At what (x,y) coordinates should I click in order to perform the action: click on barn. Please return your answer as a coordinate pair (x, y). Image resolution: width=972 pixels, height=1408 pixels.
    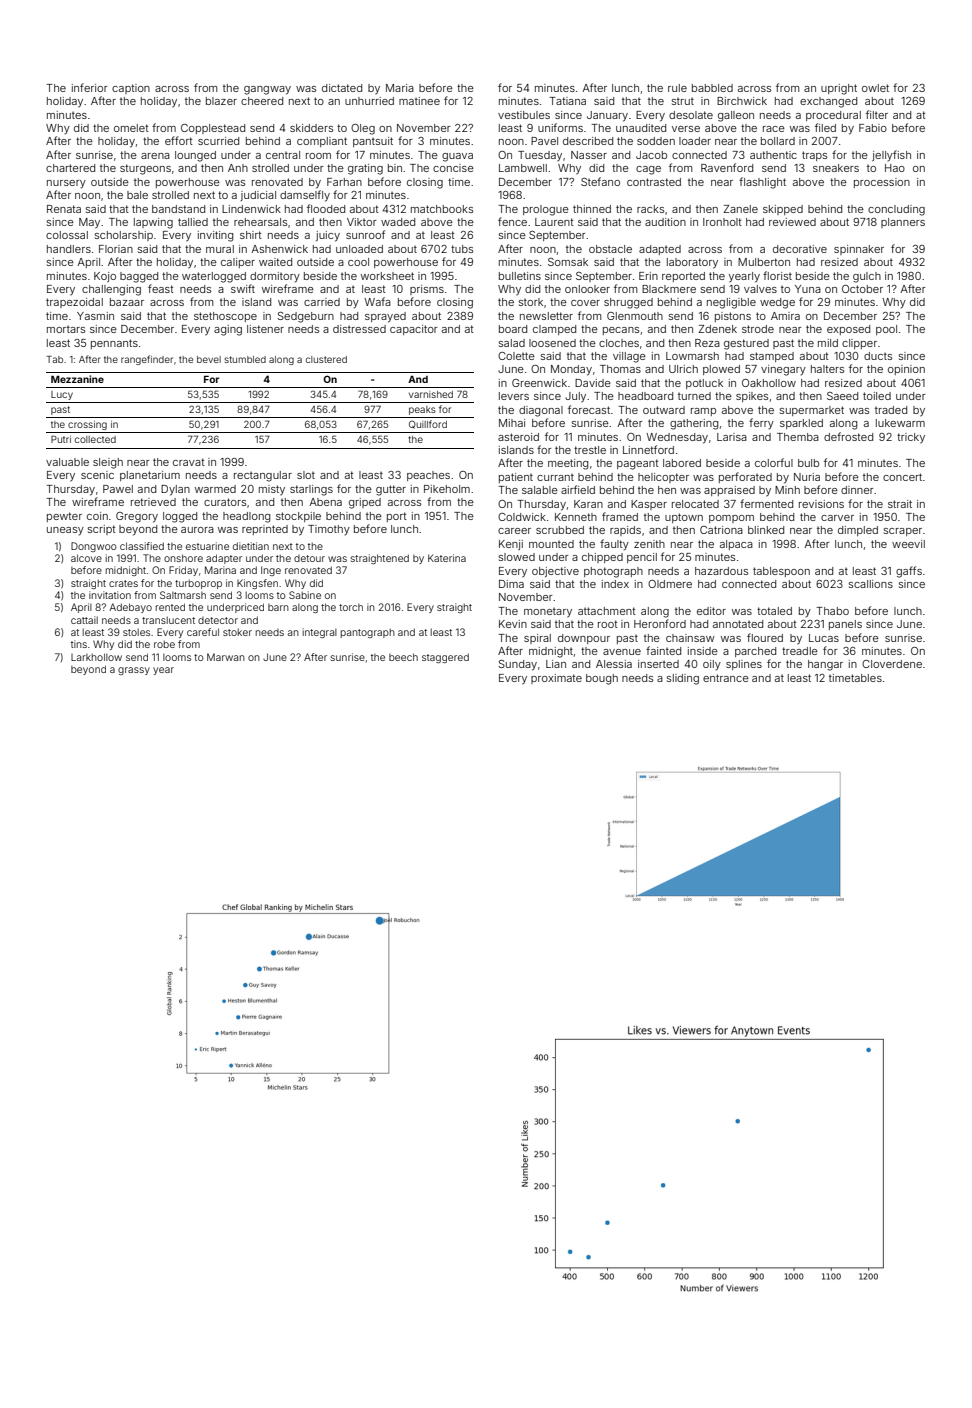
    Looking at the image, I should click on (278, 607).
